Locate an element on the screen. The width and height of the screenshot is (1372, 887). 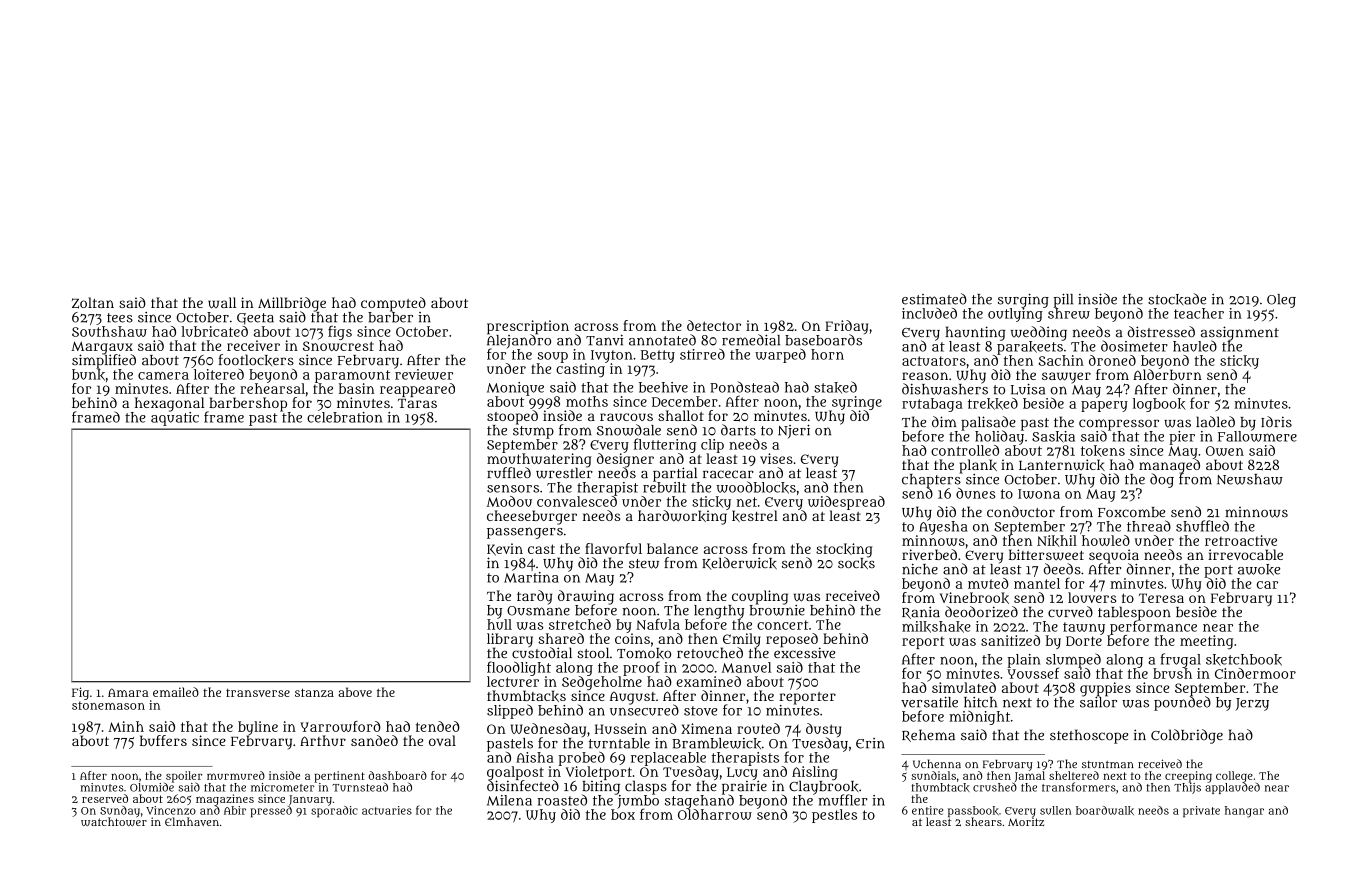
Amara is located at coordinates (128, 692).
